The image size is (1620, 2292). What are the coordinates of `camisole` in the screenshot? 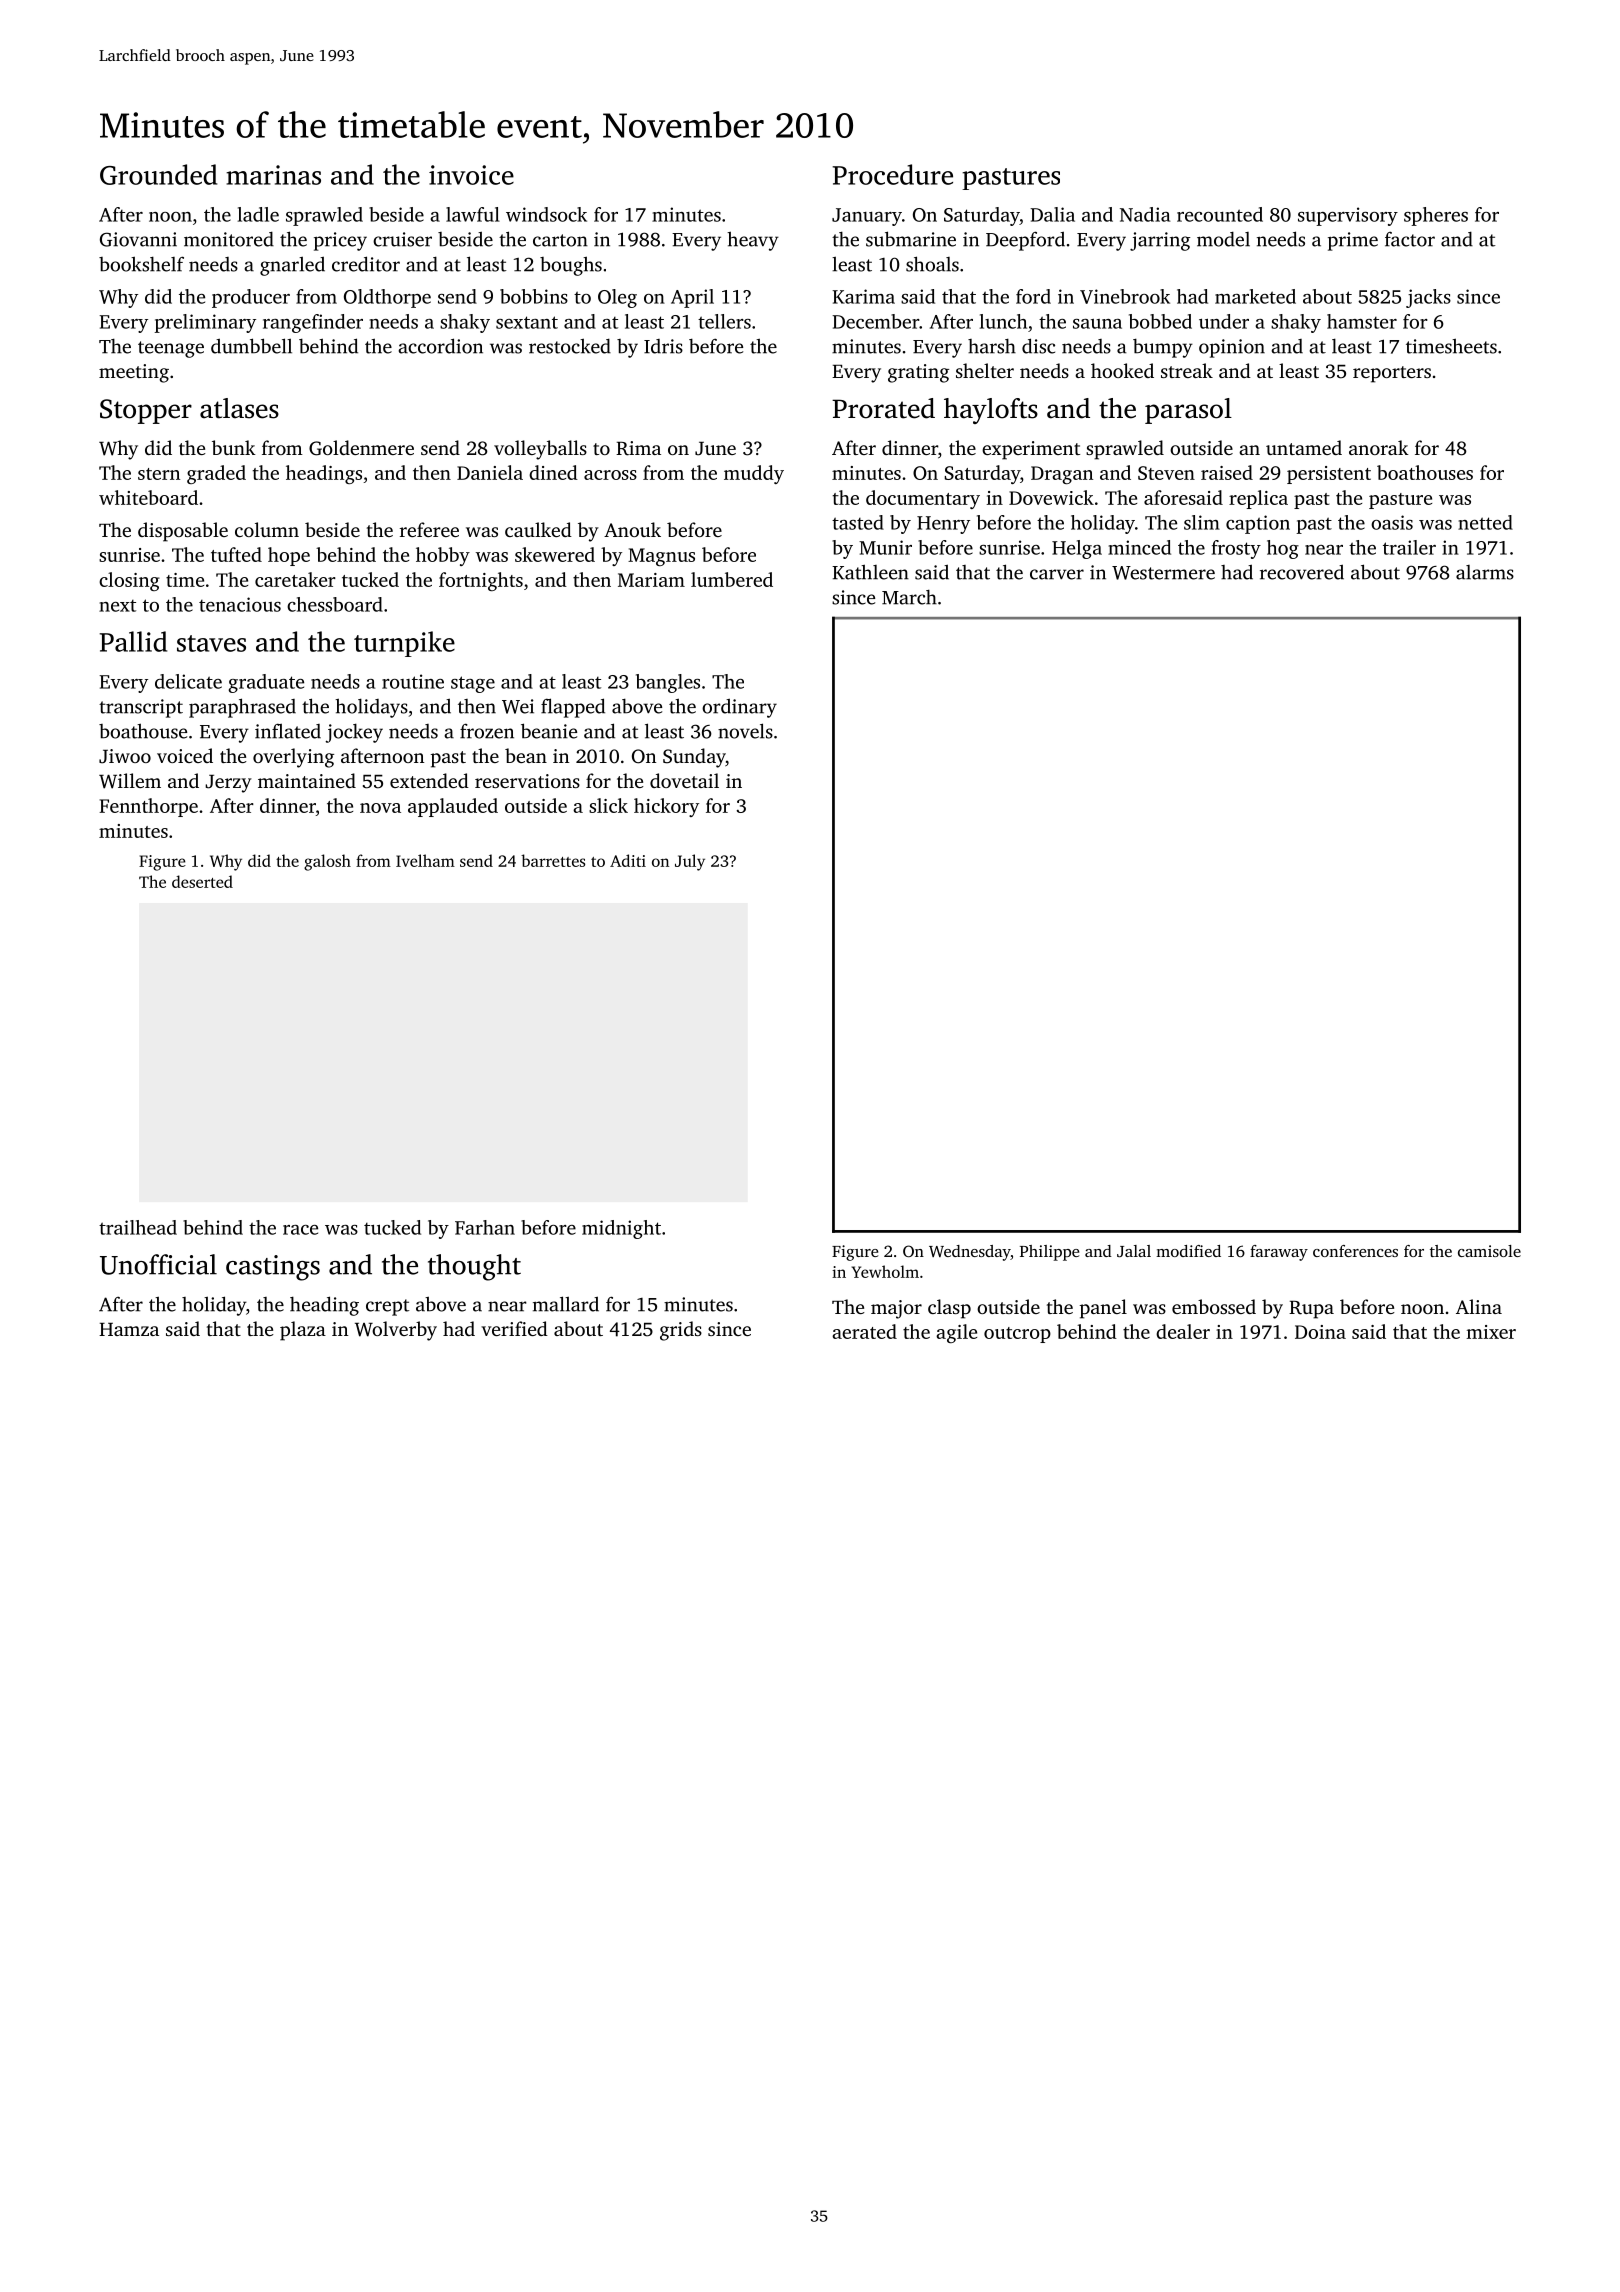 It's located at (1489, 1251).
